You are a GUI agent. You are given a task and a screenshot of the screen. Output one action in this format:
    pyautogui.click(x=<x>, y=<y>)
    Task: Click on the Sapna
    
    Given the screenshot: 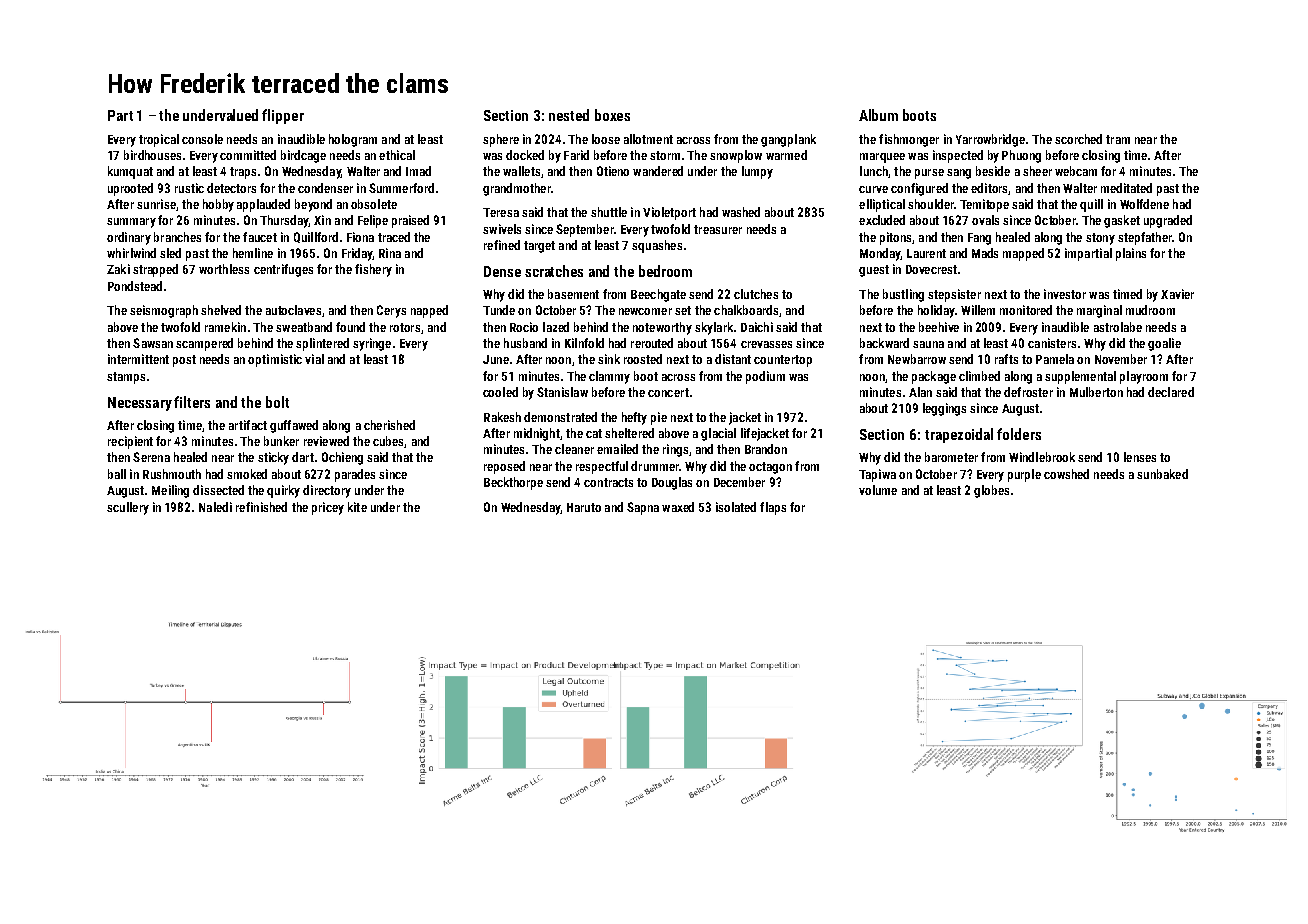 What is the action you would take?
    pyautogui.click(x=643, y=508)
